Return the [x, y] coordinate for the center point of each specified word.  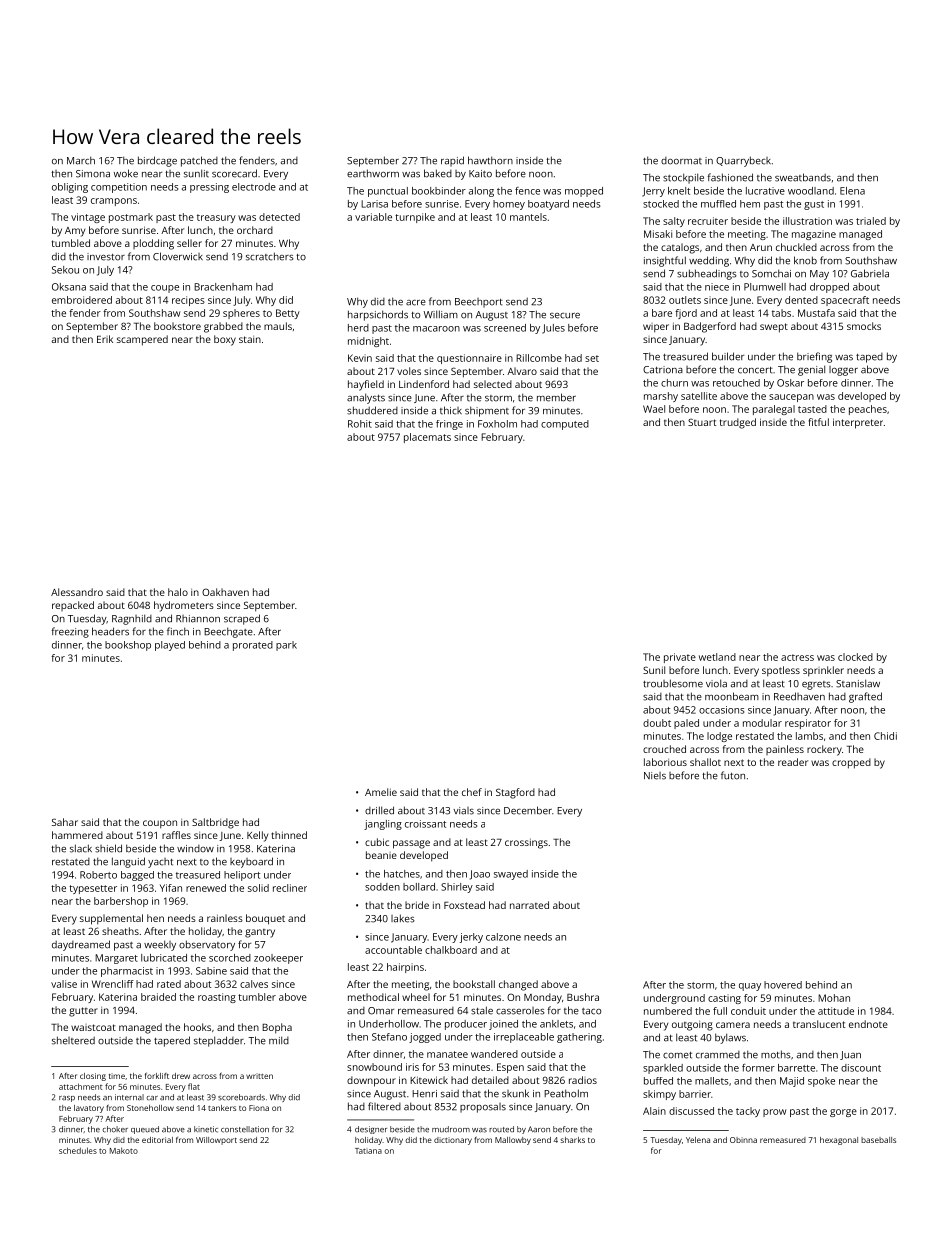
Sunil [654, 670]
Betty [288, 314]
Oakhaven [225, 592]
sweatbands [803, 177]
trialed [871, 221]
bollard [419, 887]
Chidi [885, 736]
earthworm [373, 173]
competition [119, 188]
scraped [242, 619]
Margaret [116, 959]
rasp [67, 1099]
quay [750, 987]
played [170, 646]
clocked [855, 657]
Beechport [479, 303]
